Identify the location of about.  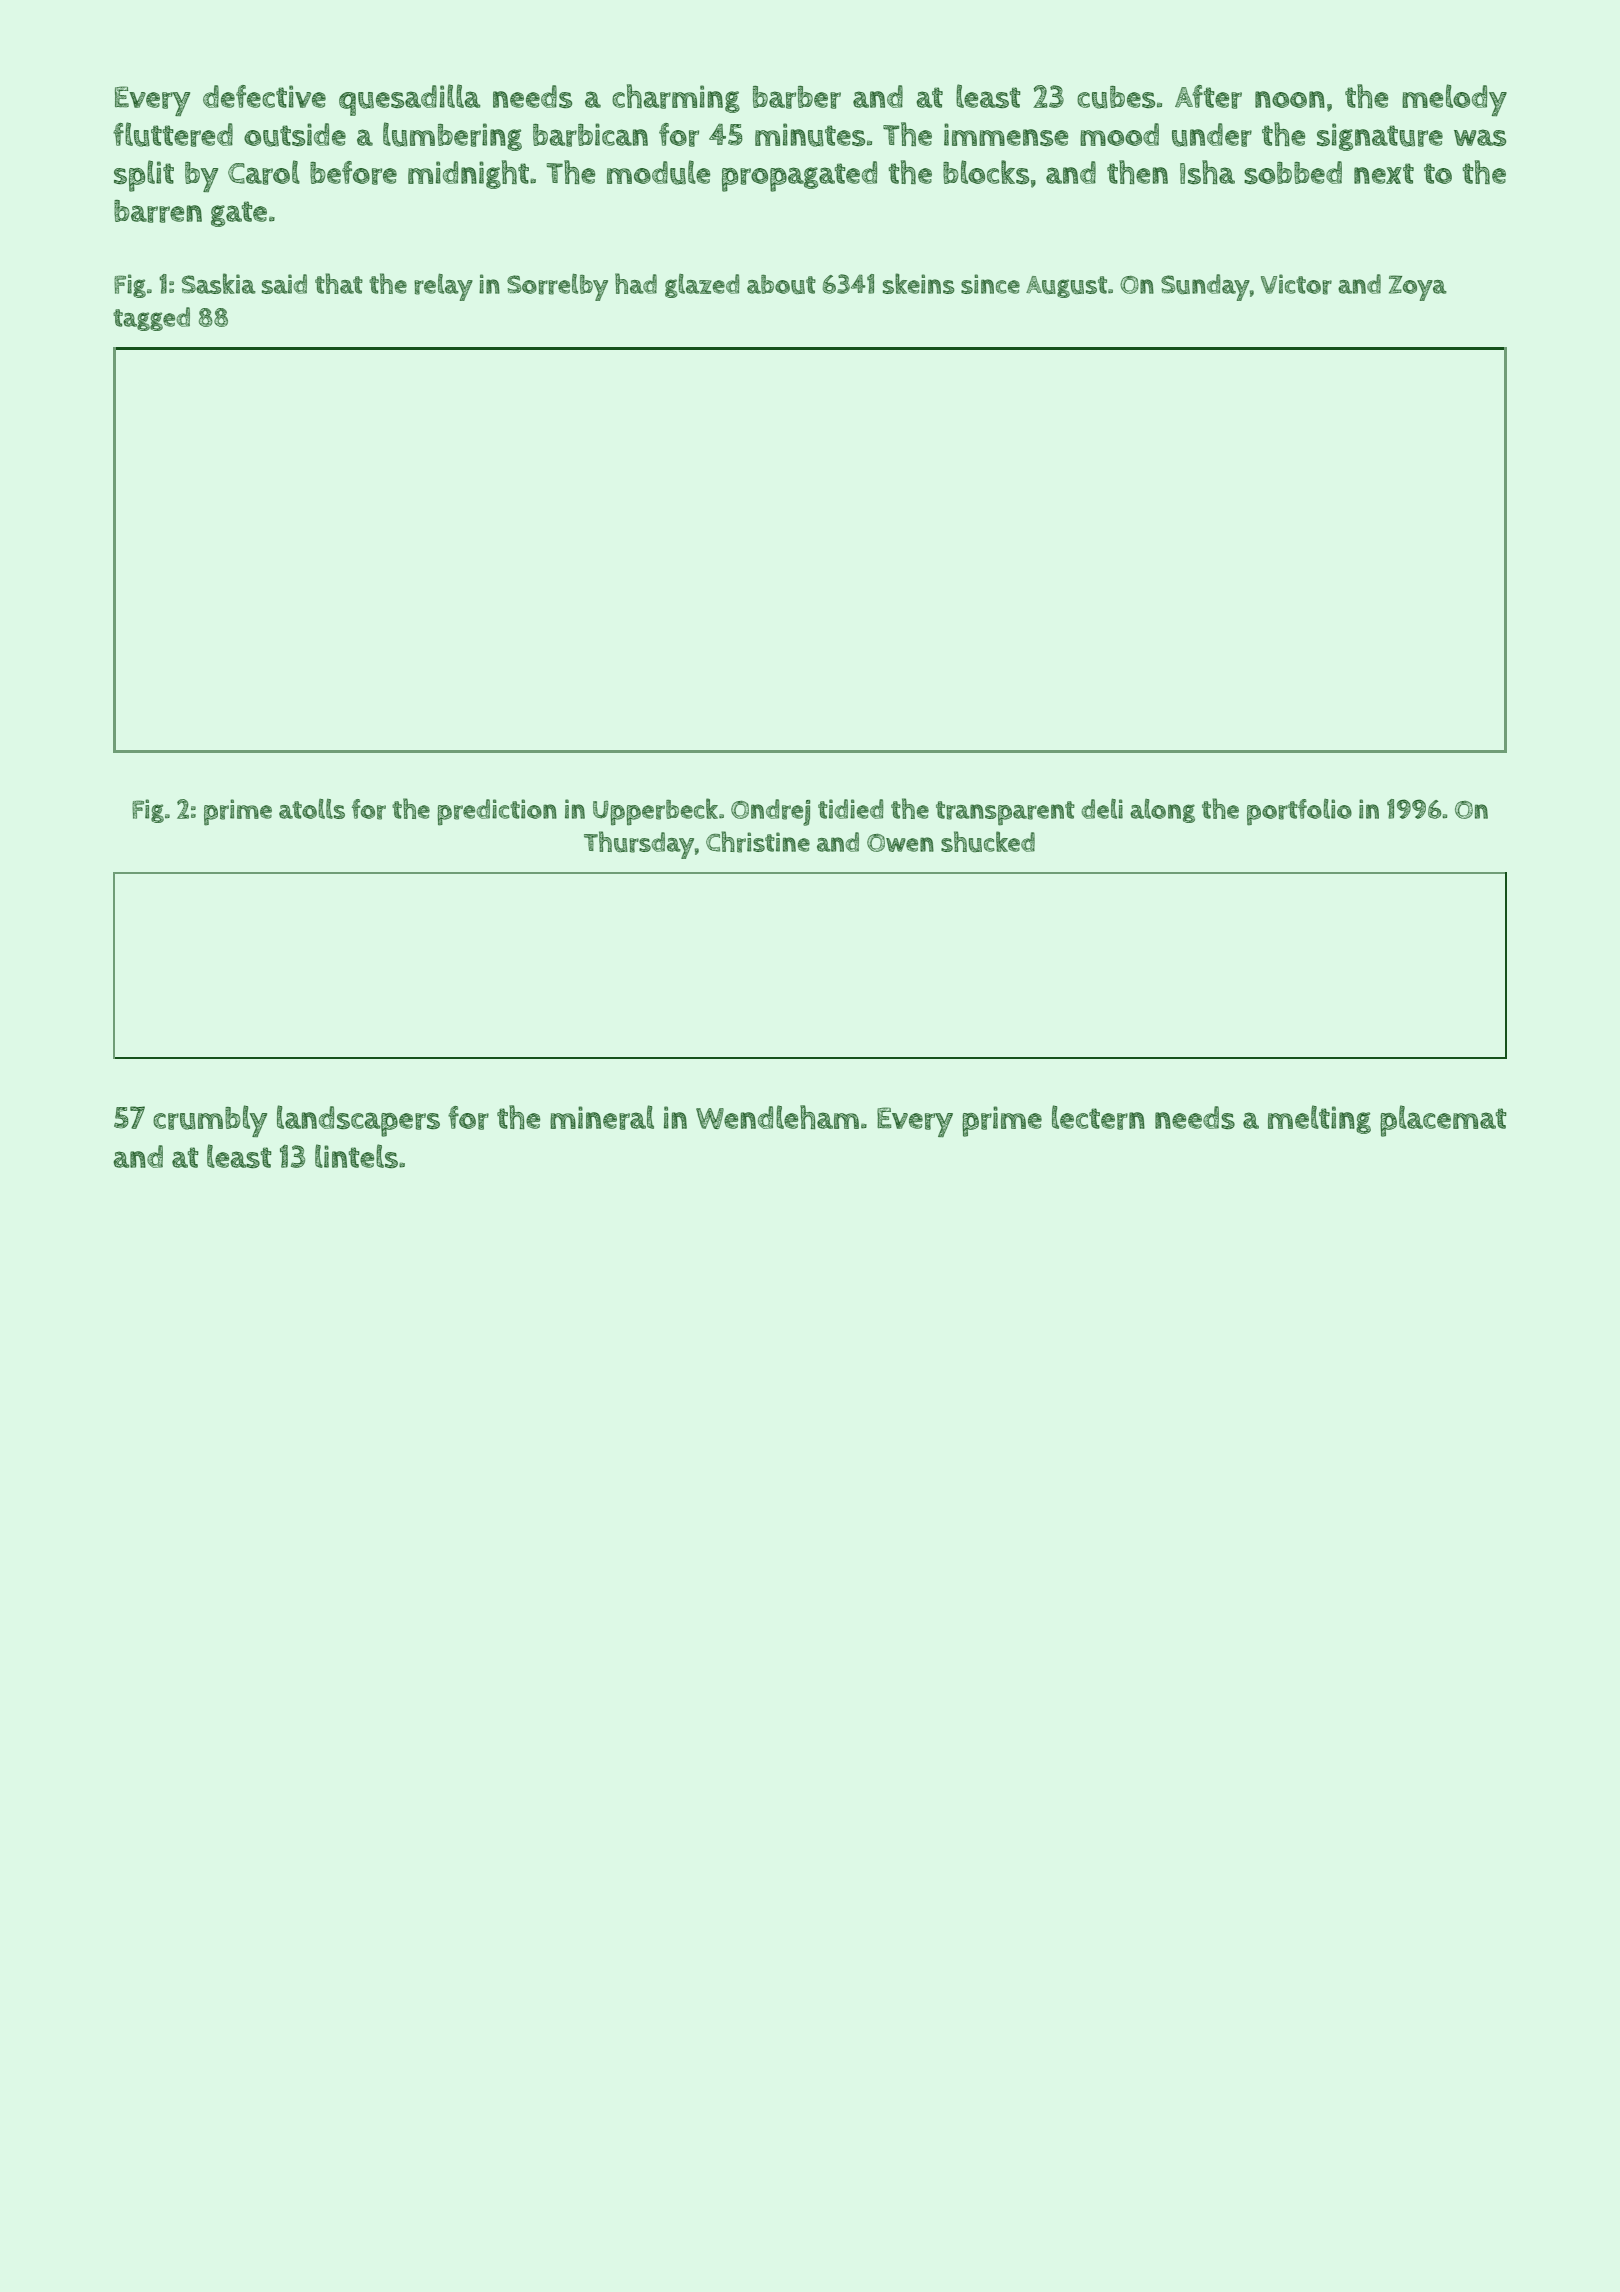
(781, 284).
